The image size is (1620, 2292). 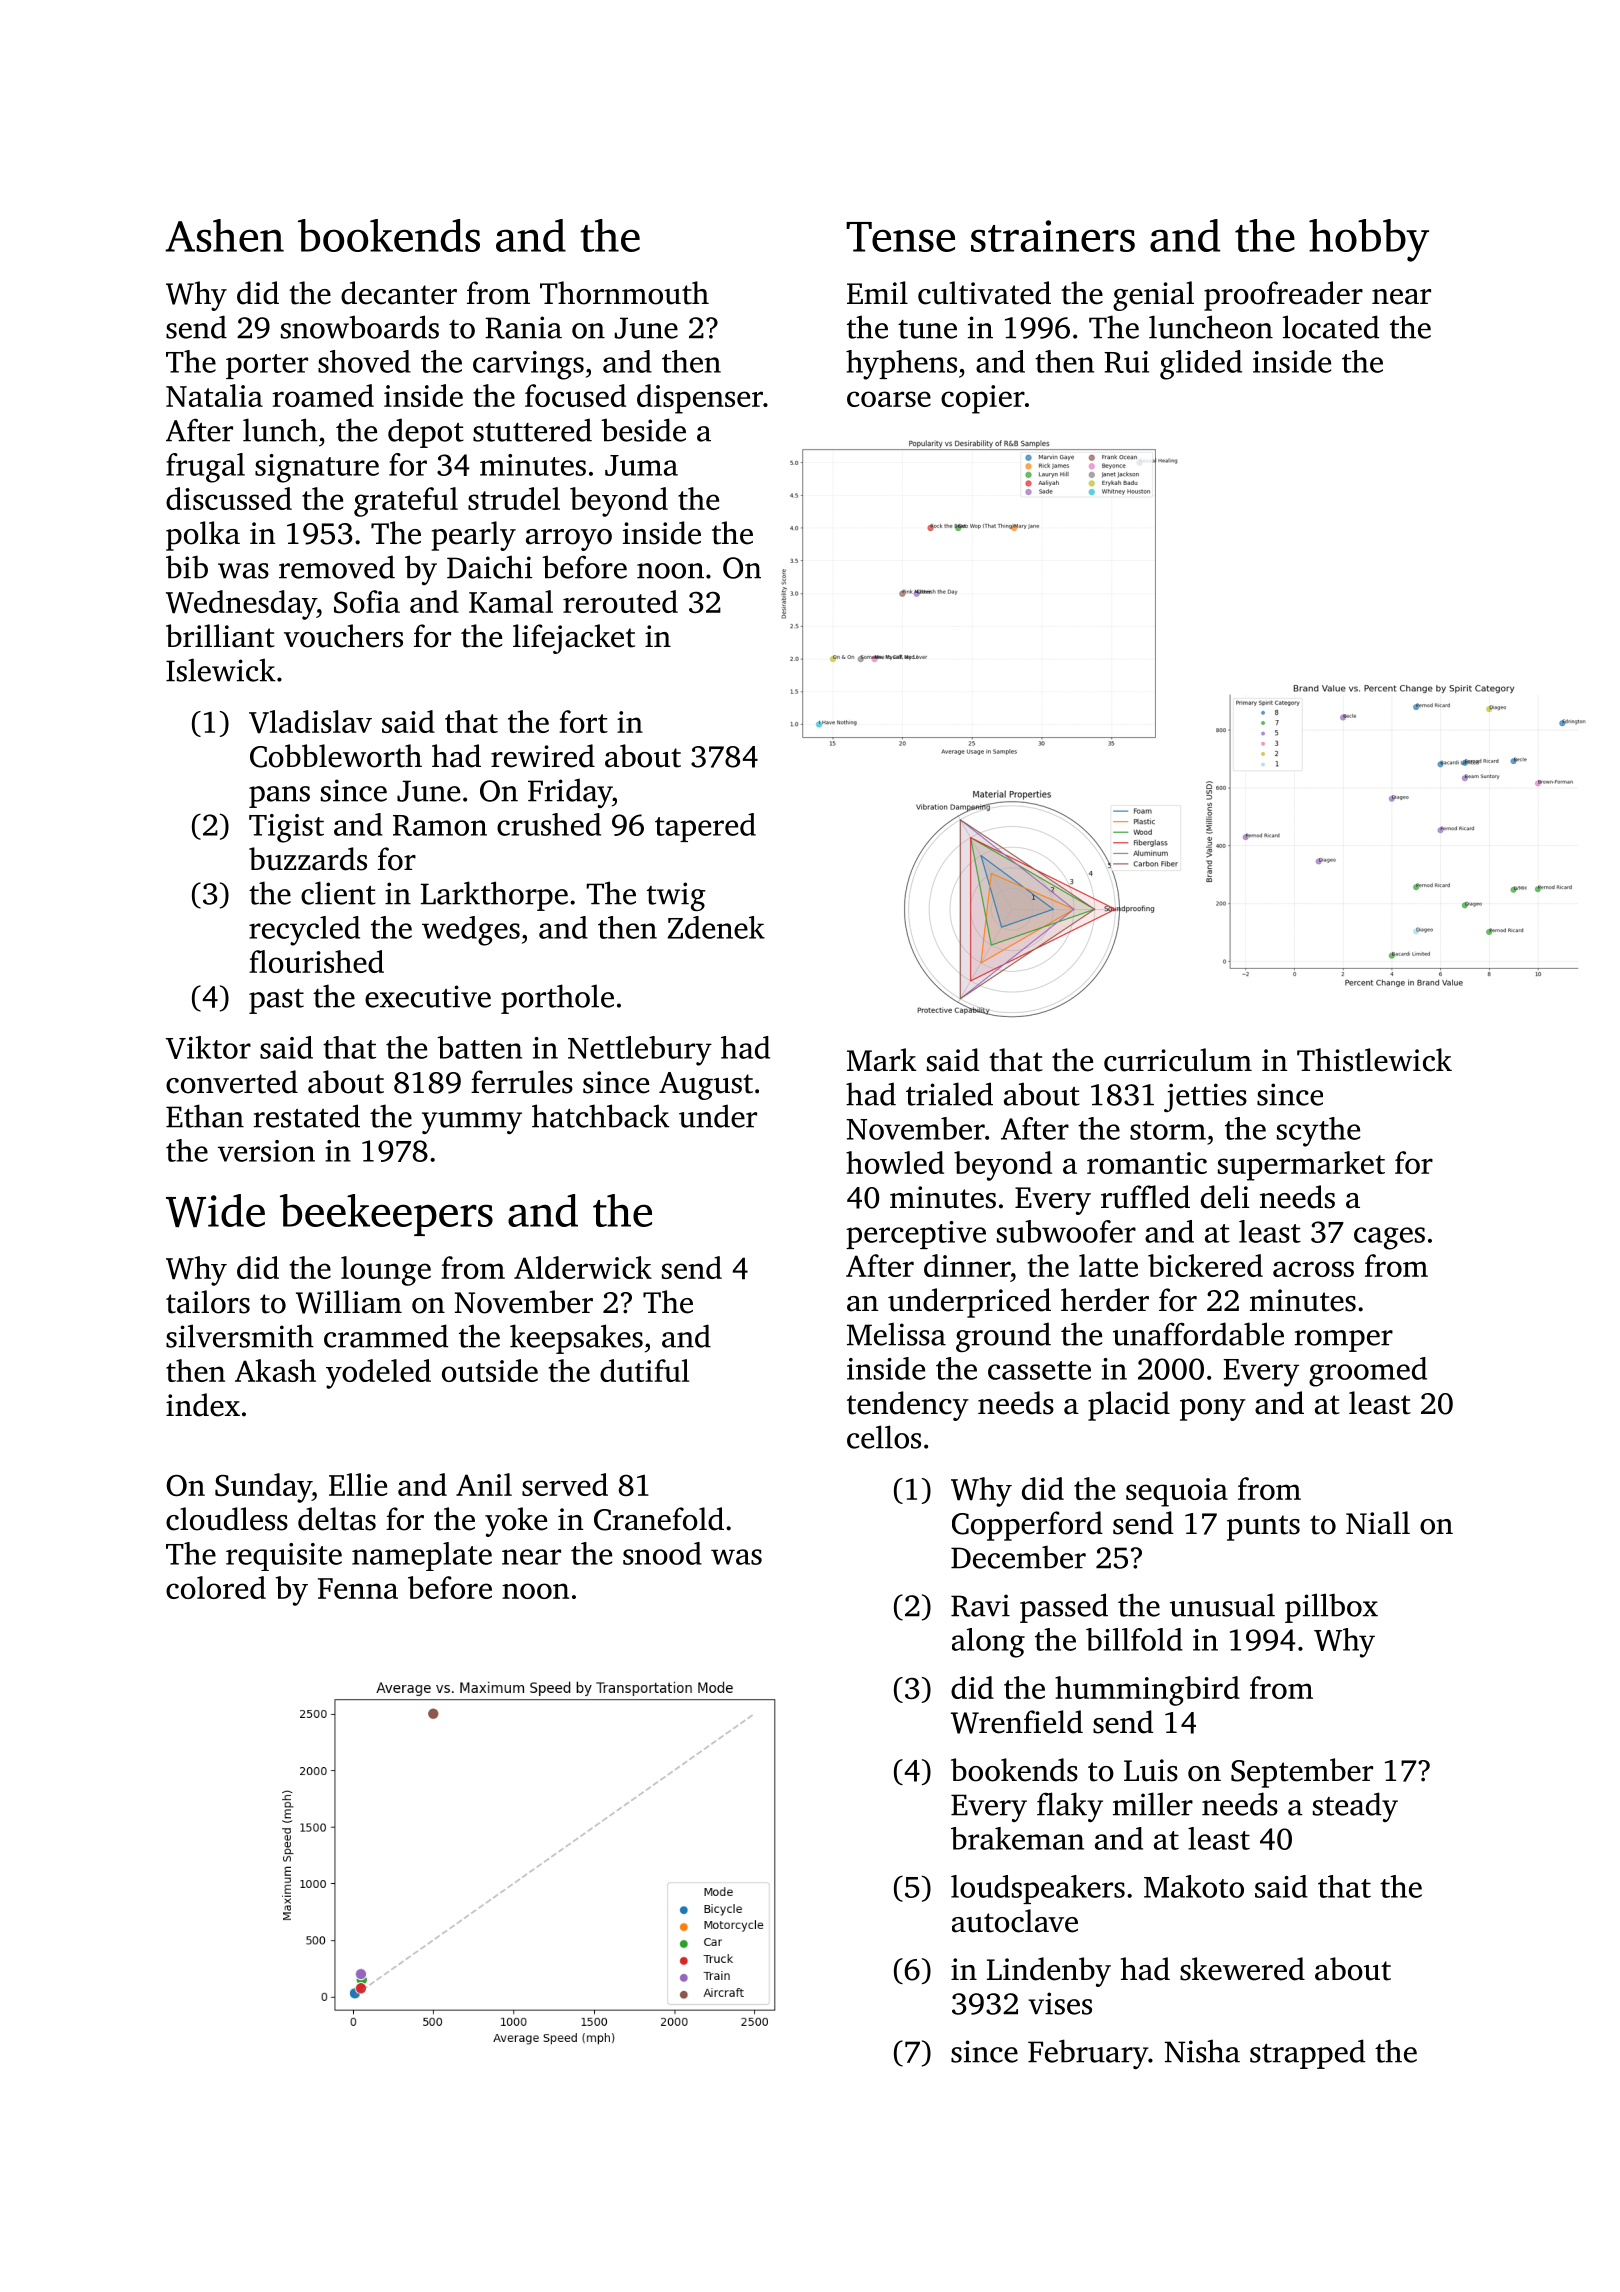 What do you see at coordinates (624, 293) in the page?
I see `Thornmouth` at bounding box center [624, 293].
